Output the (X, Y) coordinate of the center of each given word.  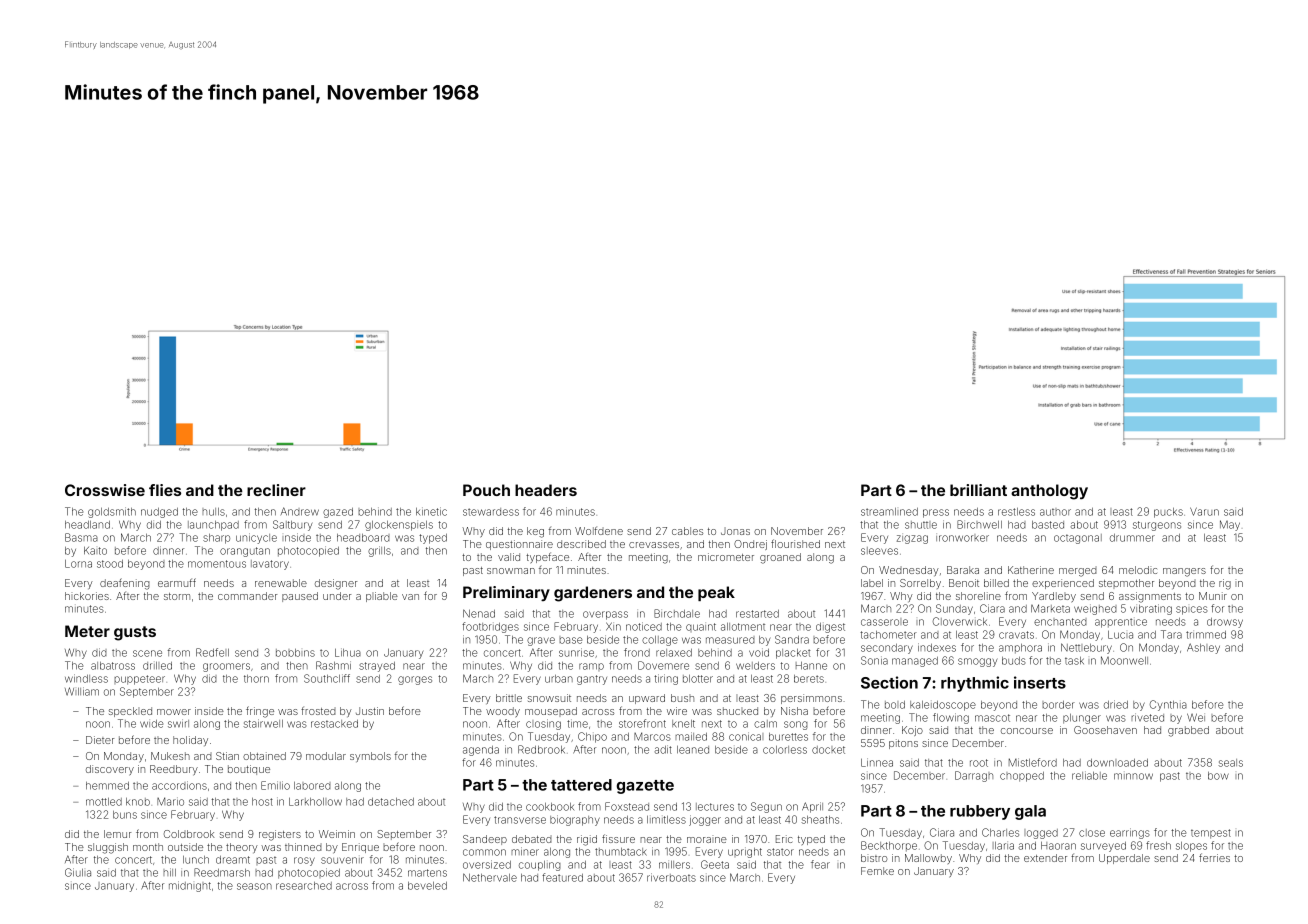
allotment (743, 627)
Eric (784, 839)
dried (1116, 704)
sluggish (108, 848)
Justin (370, 711)
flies (165, 490)
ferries (1214, 857)
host (262, 802)
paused (300, 597)
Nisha (794, 711)
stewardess (491, 512)
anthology (1049, 492)
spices (1192, 610)
